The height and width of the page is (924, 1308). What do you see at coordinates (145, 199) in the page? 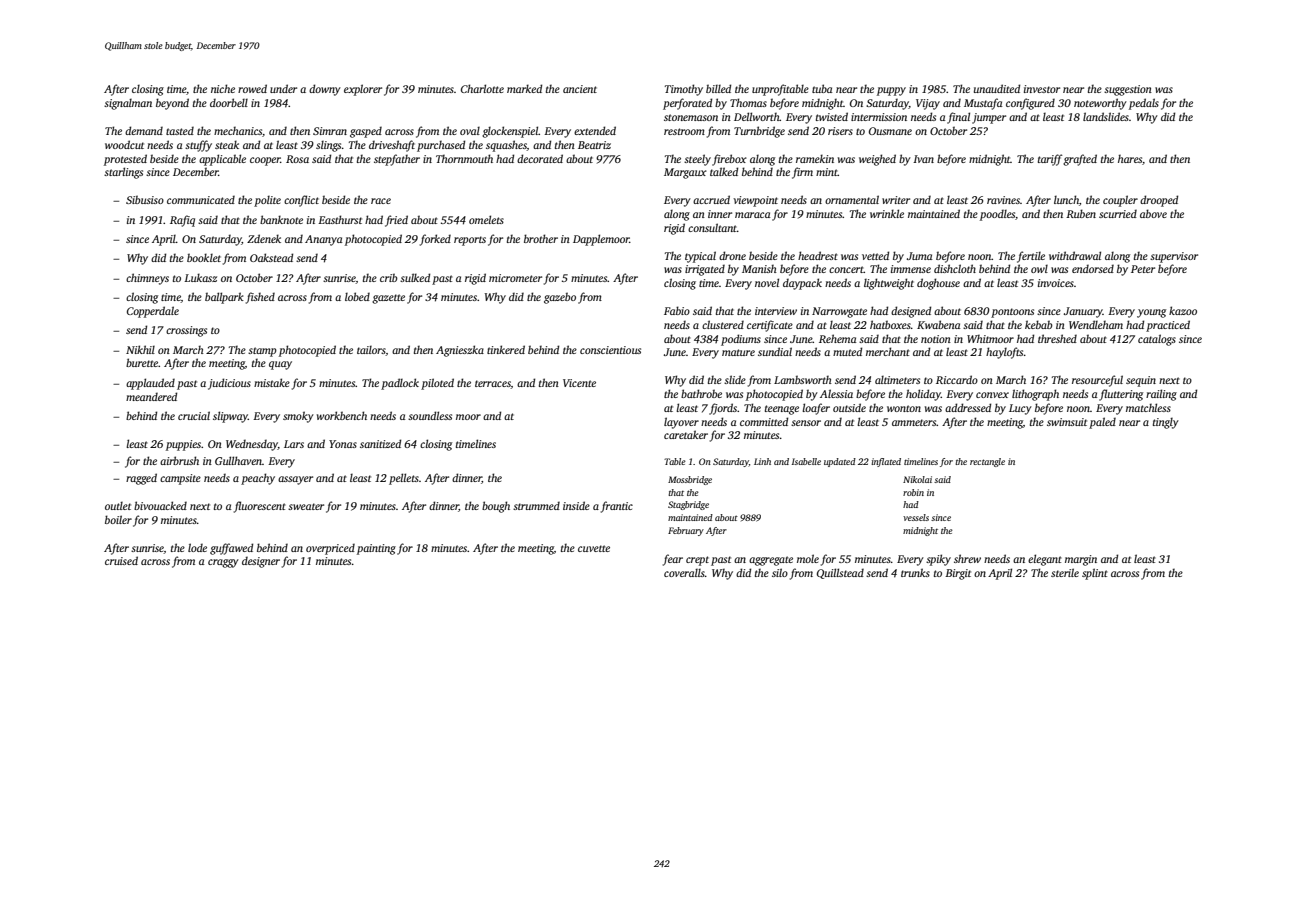
I see `Sibusiso` at bounding box center [145, 199].
